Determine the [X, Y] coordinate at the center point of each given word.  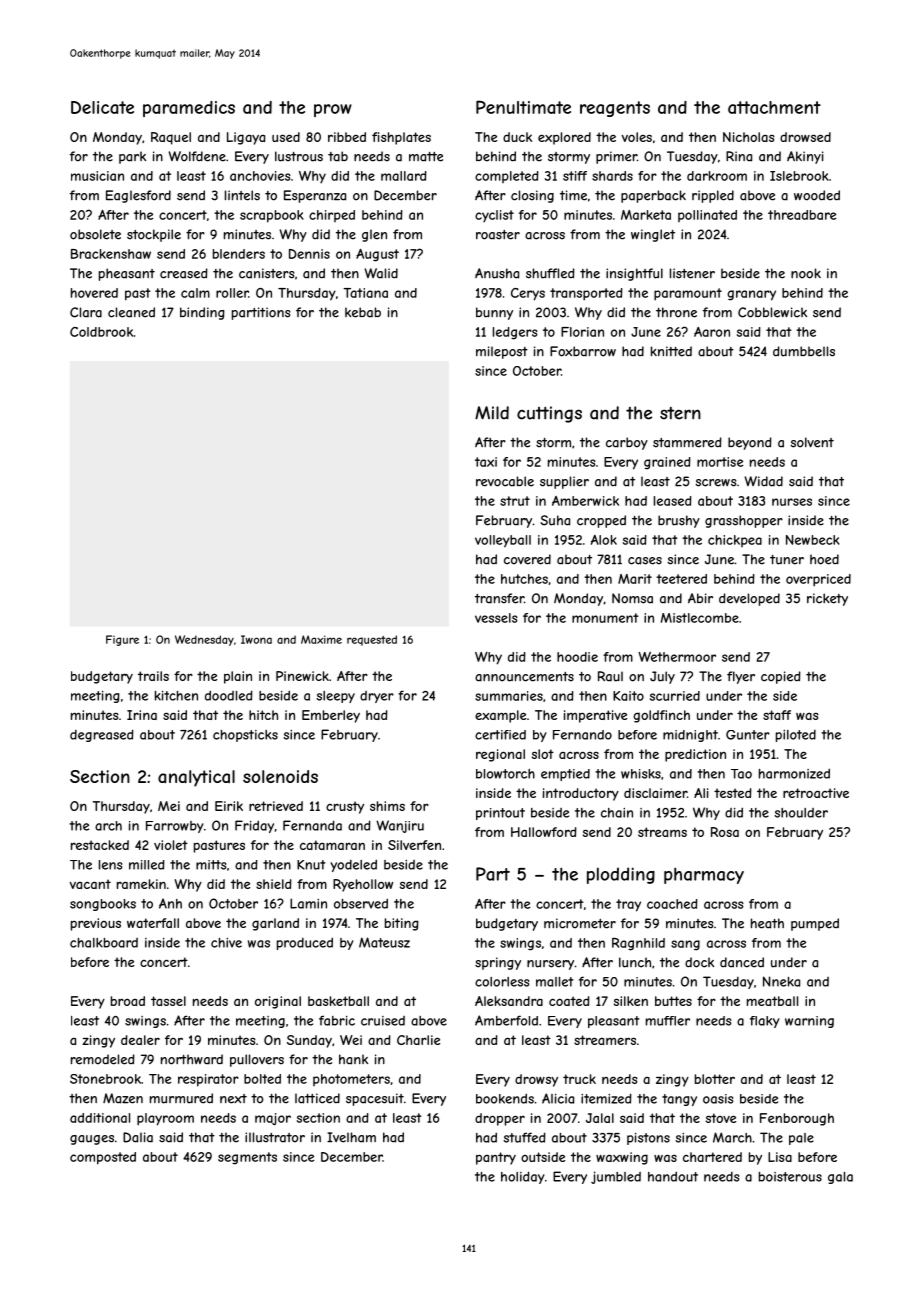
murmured [181, 1098]
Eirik [229, 806]
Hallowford [544, 832]
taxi [486, 462]
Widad [763, 481]
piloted [796, 736]
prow [333, 110]
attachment [774, 107]
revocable [505, 481]
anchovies [260, 176]
